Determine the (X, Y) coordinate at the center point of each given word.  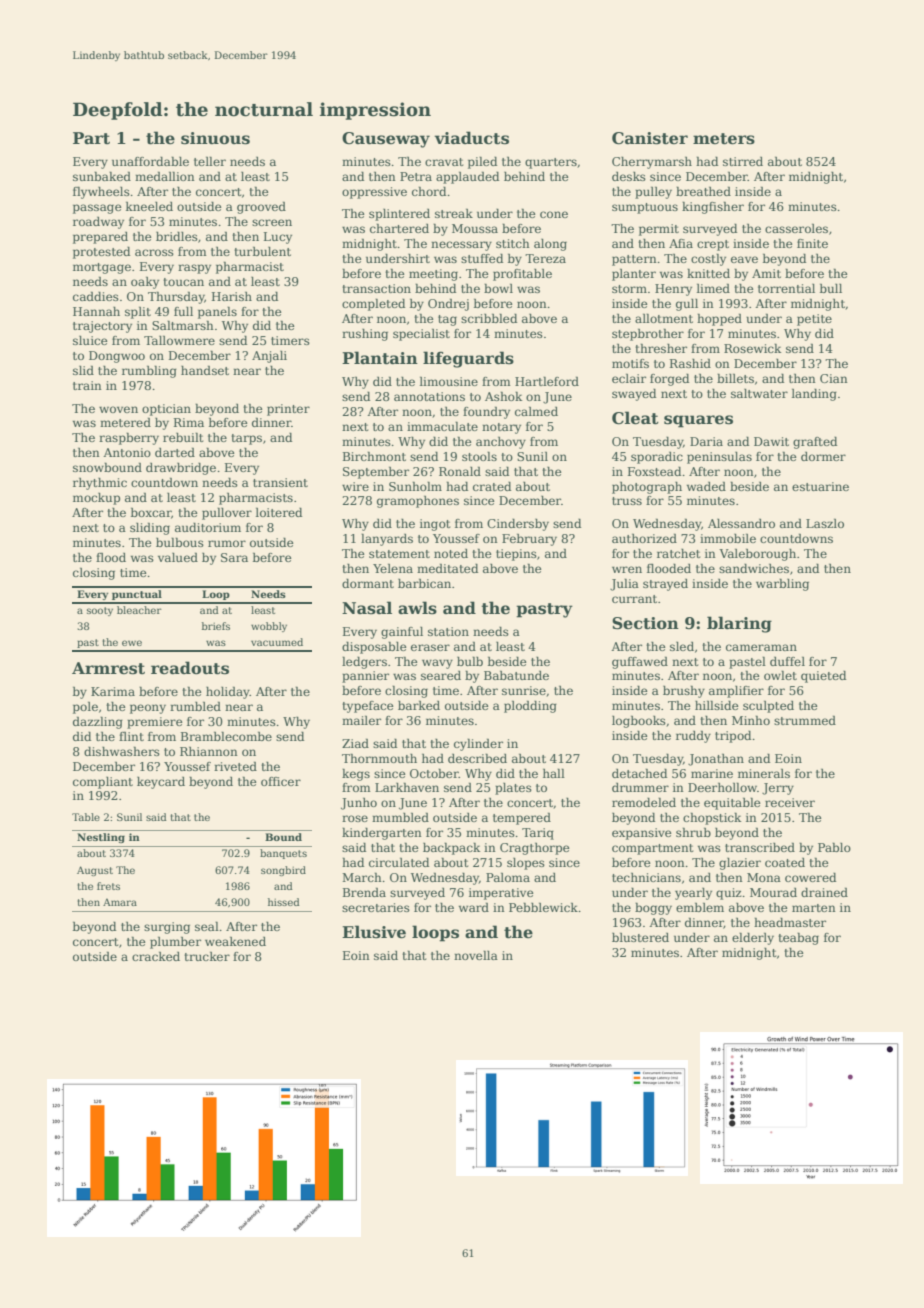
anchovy (501, 443)
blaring (739, 624)
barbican (424, 583)
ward (474, 907)
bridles (177, 236)
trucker (207, 956)
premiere (154, 723)
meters (724, 139)
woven (118, 409)
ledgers (364, 662)
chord (429, 191)
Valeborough (757, 555)
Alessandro (741, 523)
